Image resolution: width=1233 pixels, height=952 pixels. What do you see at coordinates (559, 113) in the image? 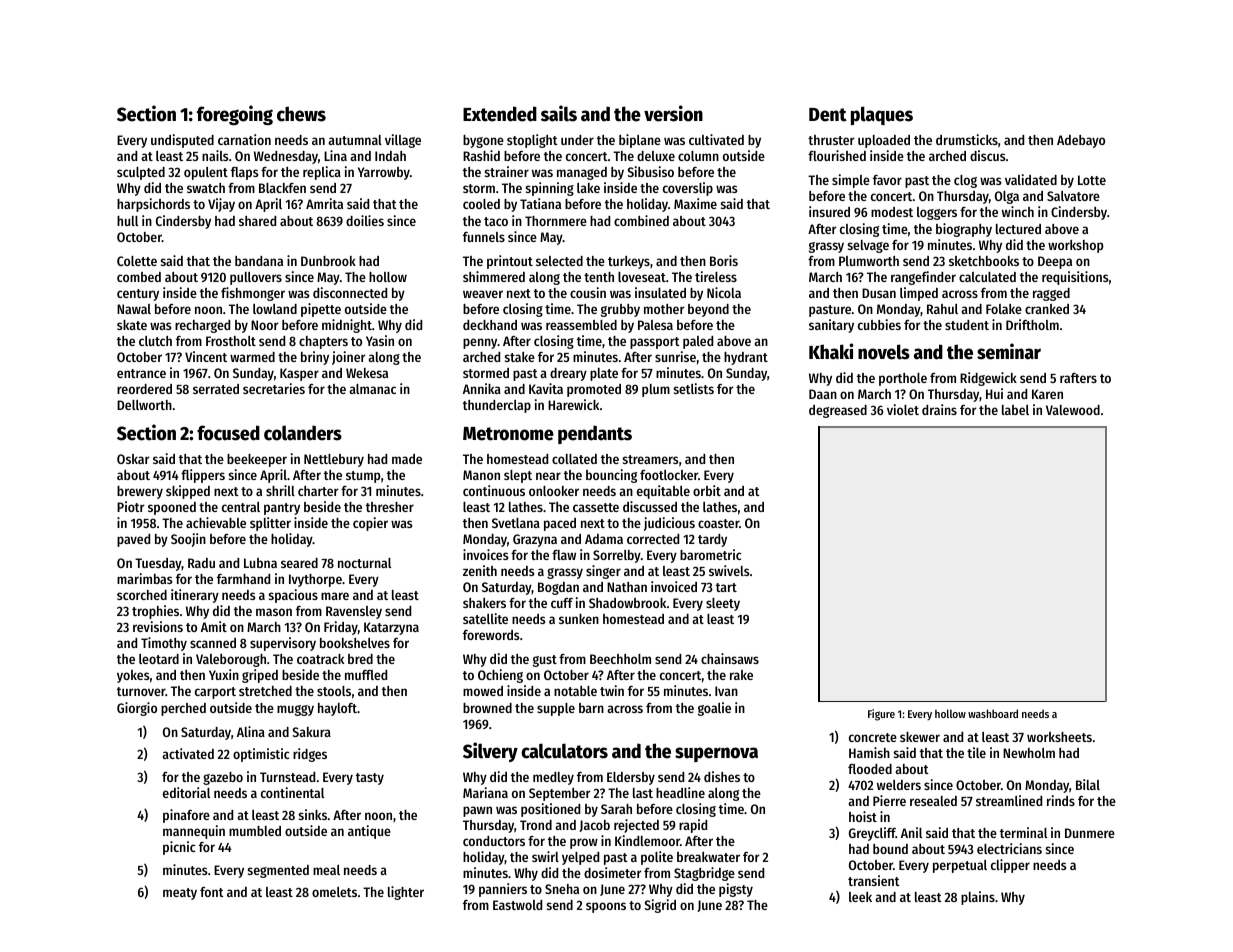
I see `sails` at bounding box center [559, 113].
